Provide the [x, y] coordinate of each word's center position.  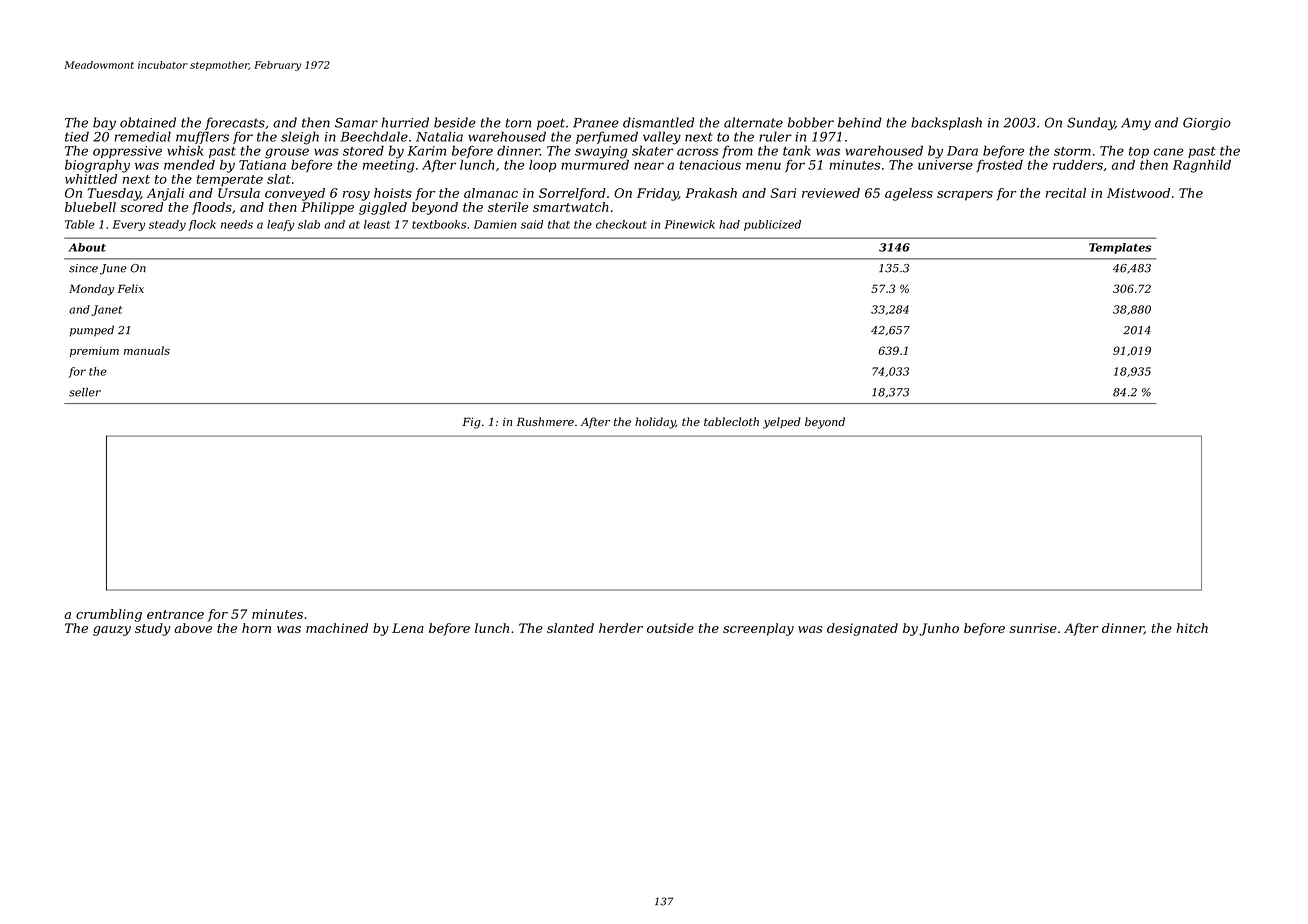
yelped [782, 423]
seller [85, 392]
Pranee [596, 123]
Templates [1120, 248]
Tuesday [114, 194]
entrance [175, 614]
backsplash [946, 123]
